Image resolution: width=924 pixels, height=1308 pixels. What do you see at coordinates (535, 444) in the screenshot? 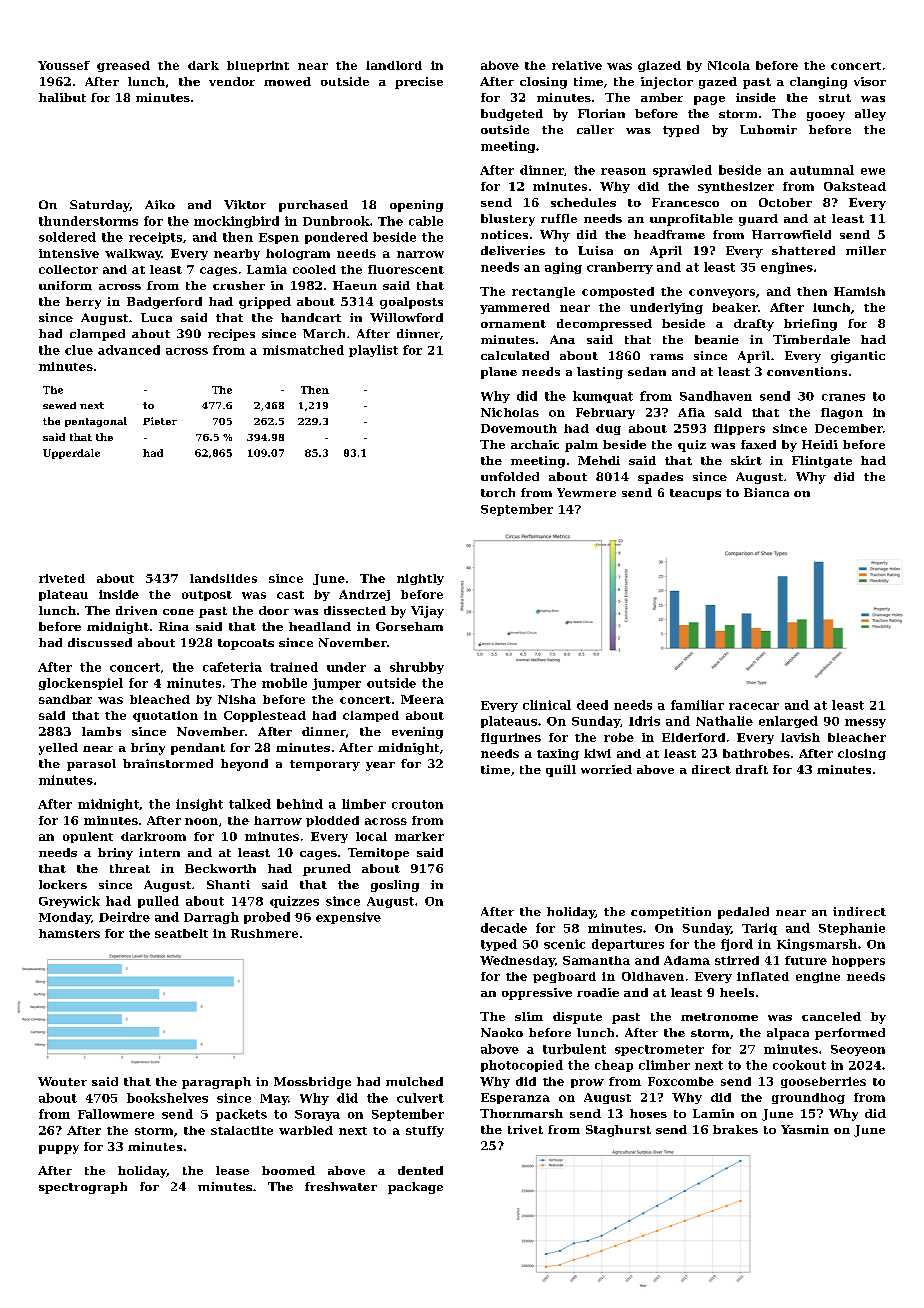
I see `archaic` at bounding box center [535, 444].
